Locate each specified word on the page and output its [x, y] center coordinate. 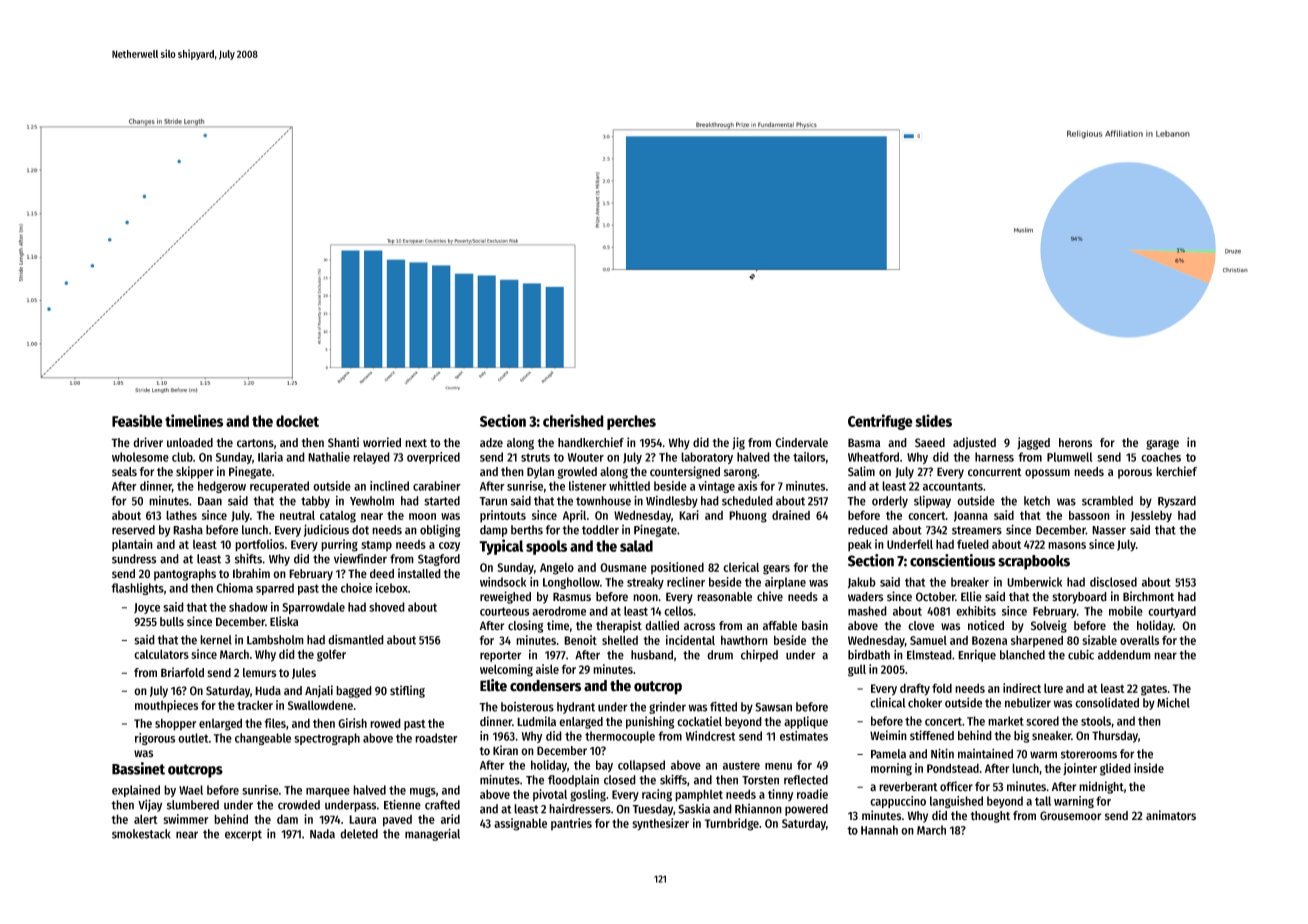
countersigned [685, 472]
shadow [248, 607]
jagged [1033, 443]
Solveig [1049, 626]
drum [720, 655]
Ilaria [270, 457]
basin [815, 625]
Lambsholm [275, 640]
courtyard [1172, 612]
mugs [423, 792]
